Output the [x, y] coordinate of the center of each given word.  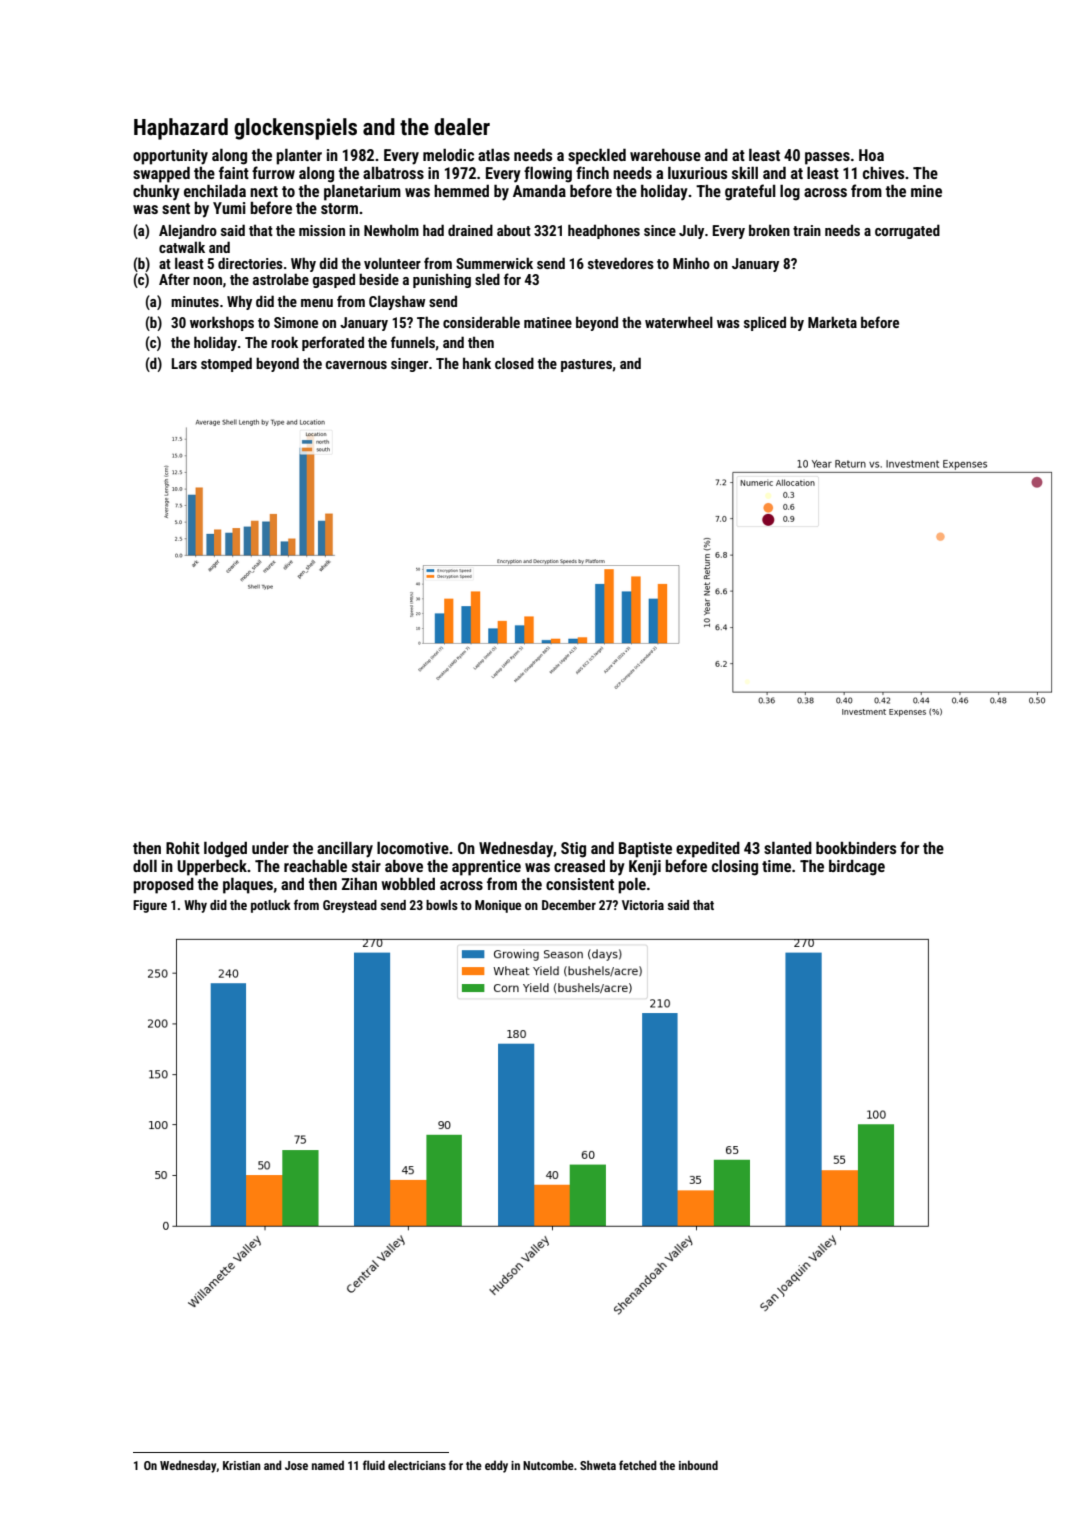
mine [926, 191]
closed [514, 363]
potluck [271, 906]
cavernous [356, 365]
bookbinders [856, 848]
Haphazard [181, 129]
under [270, 848]
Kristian [242, 1465]
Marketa [832, 322]
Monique [498, 906]
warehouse [665, 155]
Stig [573, 850]
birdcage [857, 868]
